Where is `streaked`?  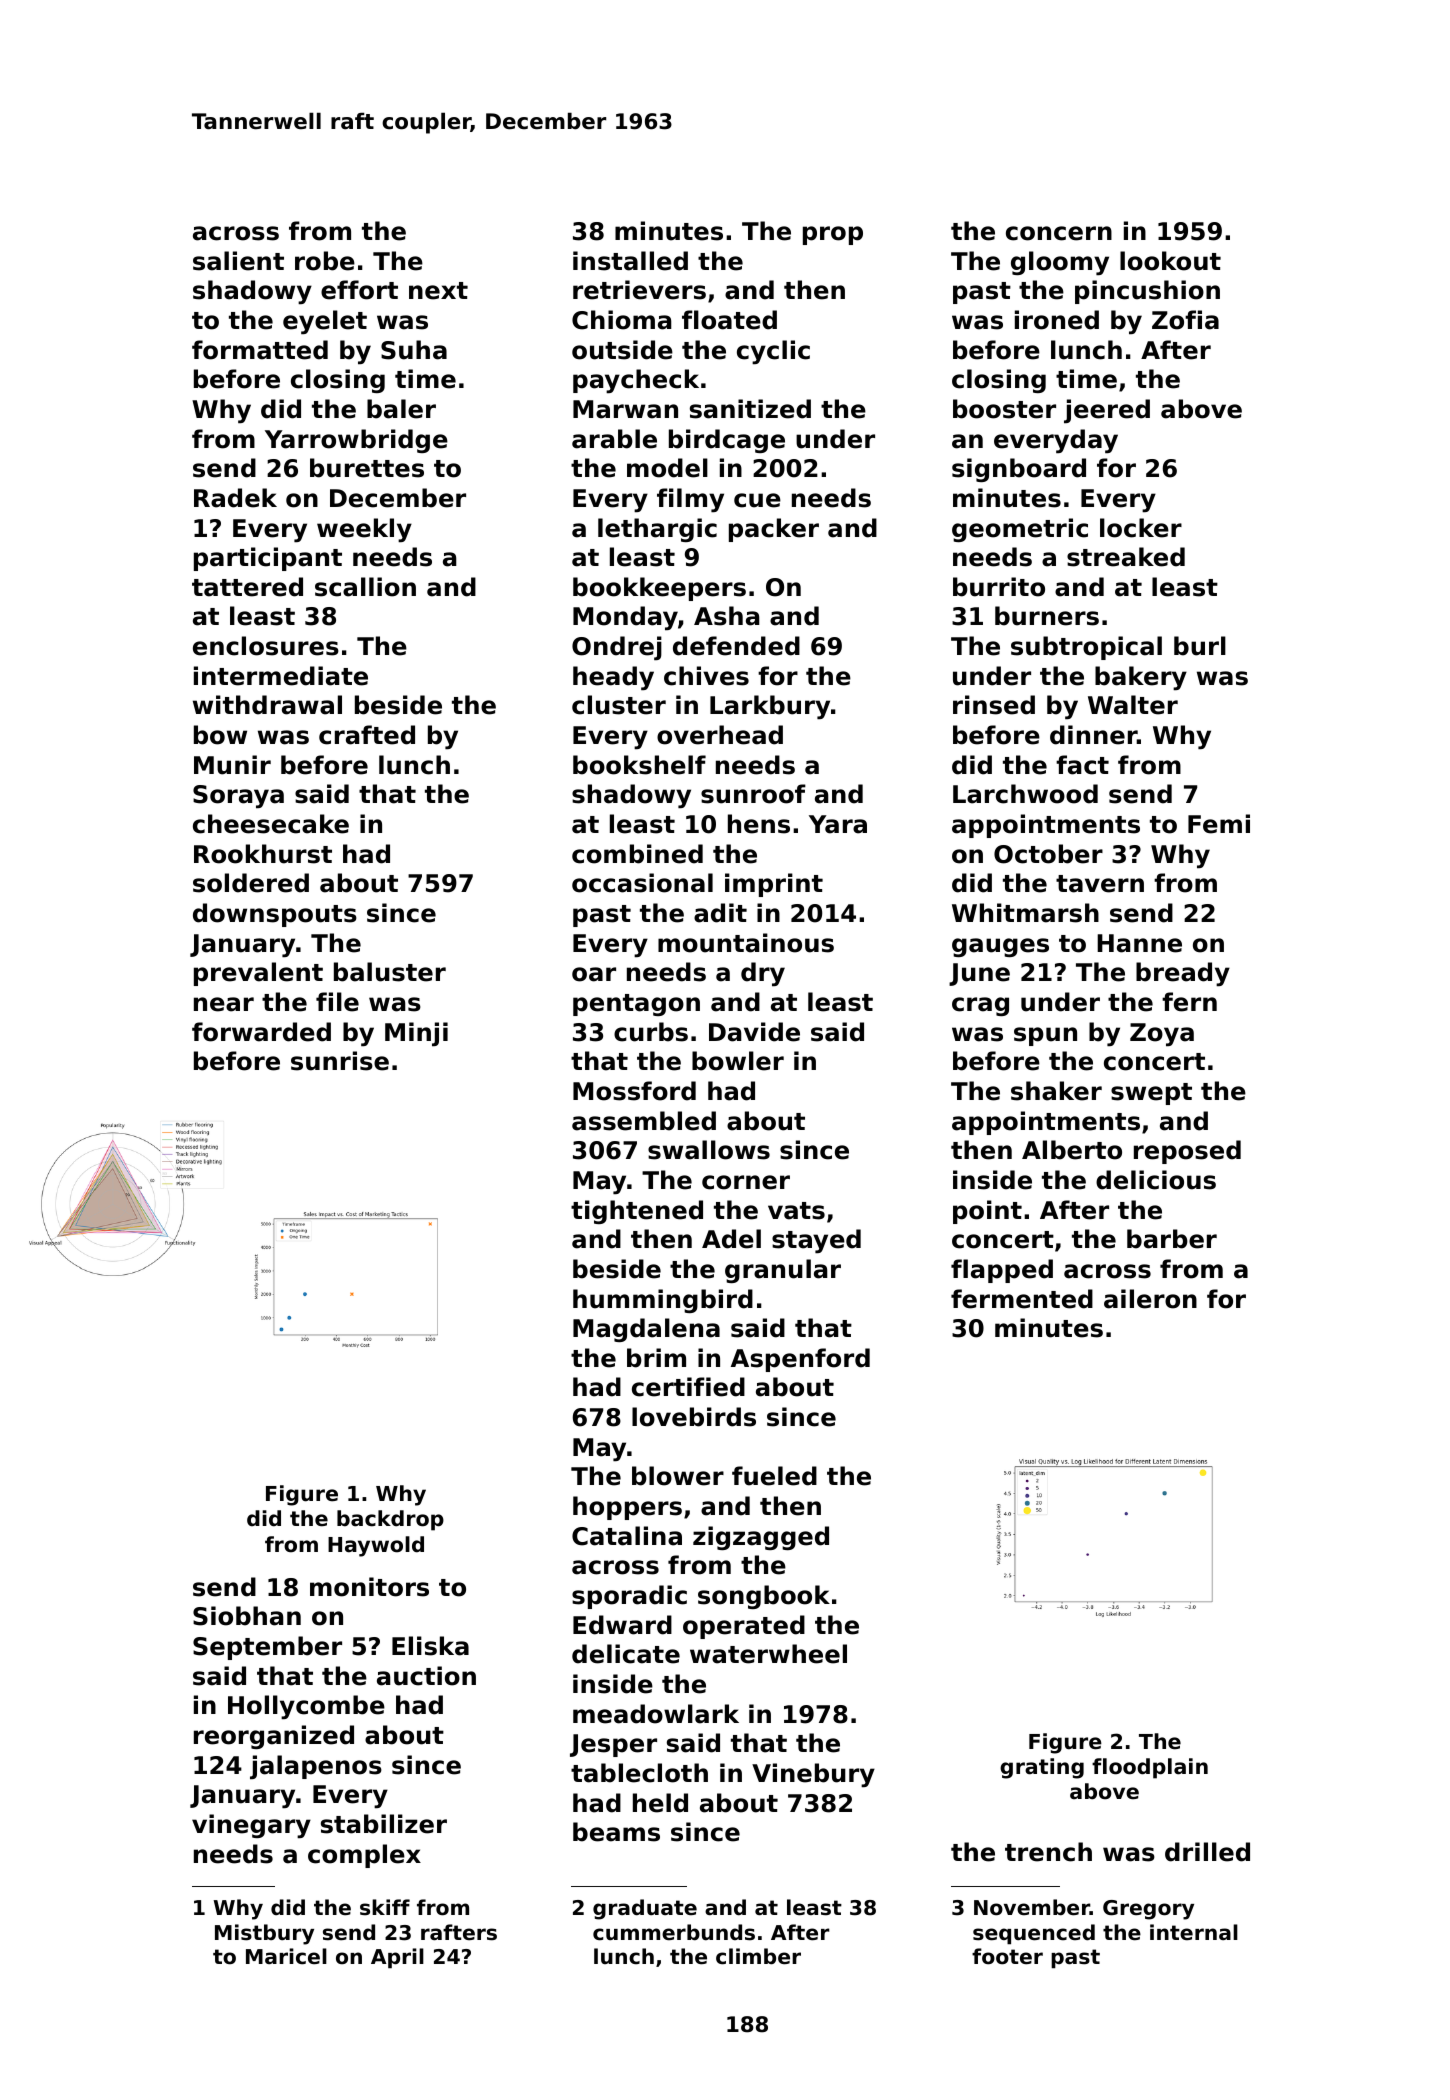 streaked is located at coordinates (1126, 557).
